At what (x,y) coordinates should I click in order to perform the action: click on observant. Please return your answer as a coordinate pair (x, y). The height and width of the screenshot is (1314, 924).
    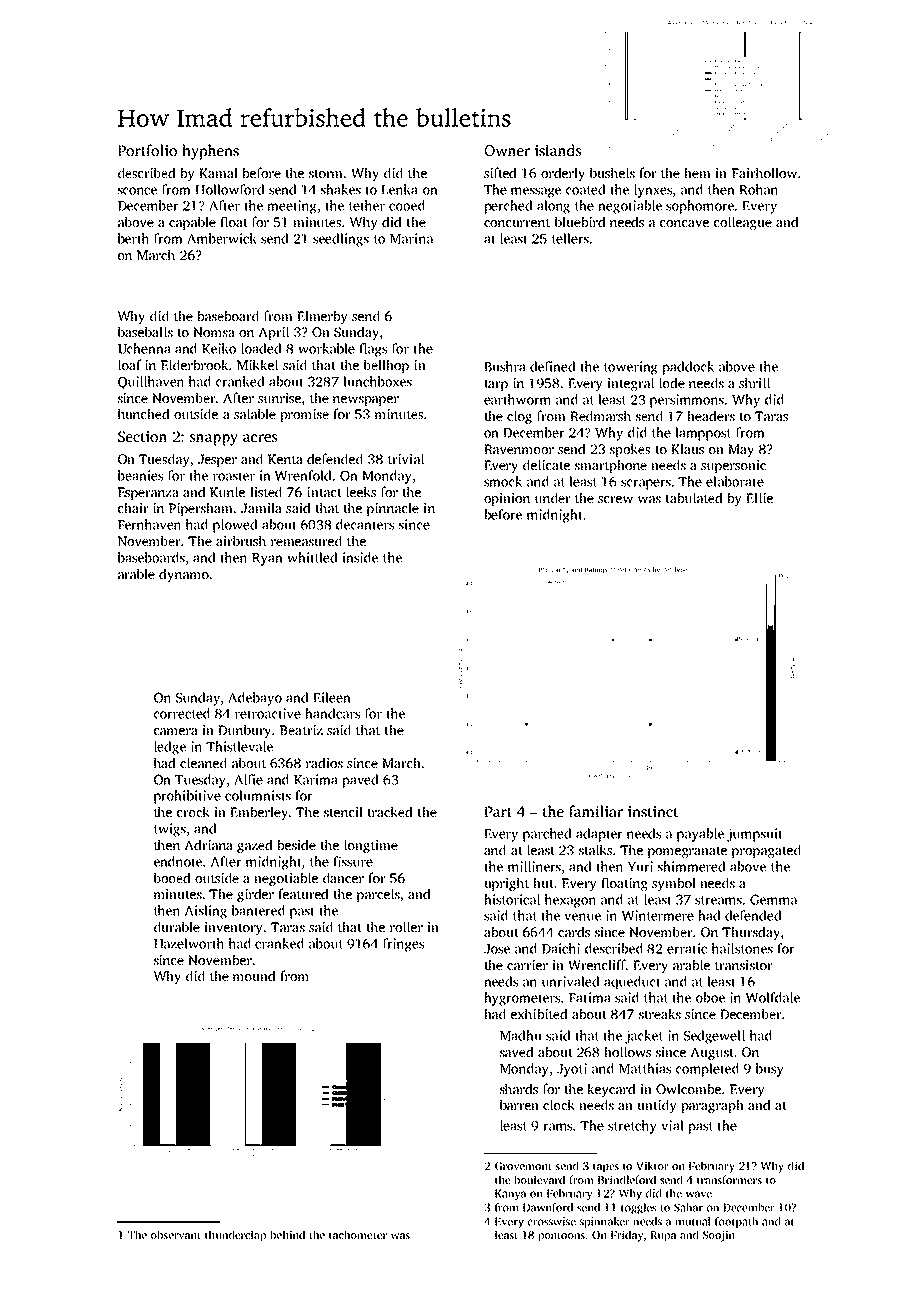
    Looking at the image, I should click on (176, 1234).
